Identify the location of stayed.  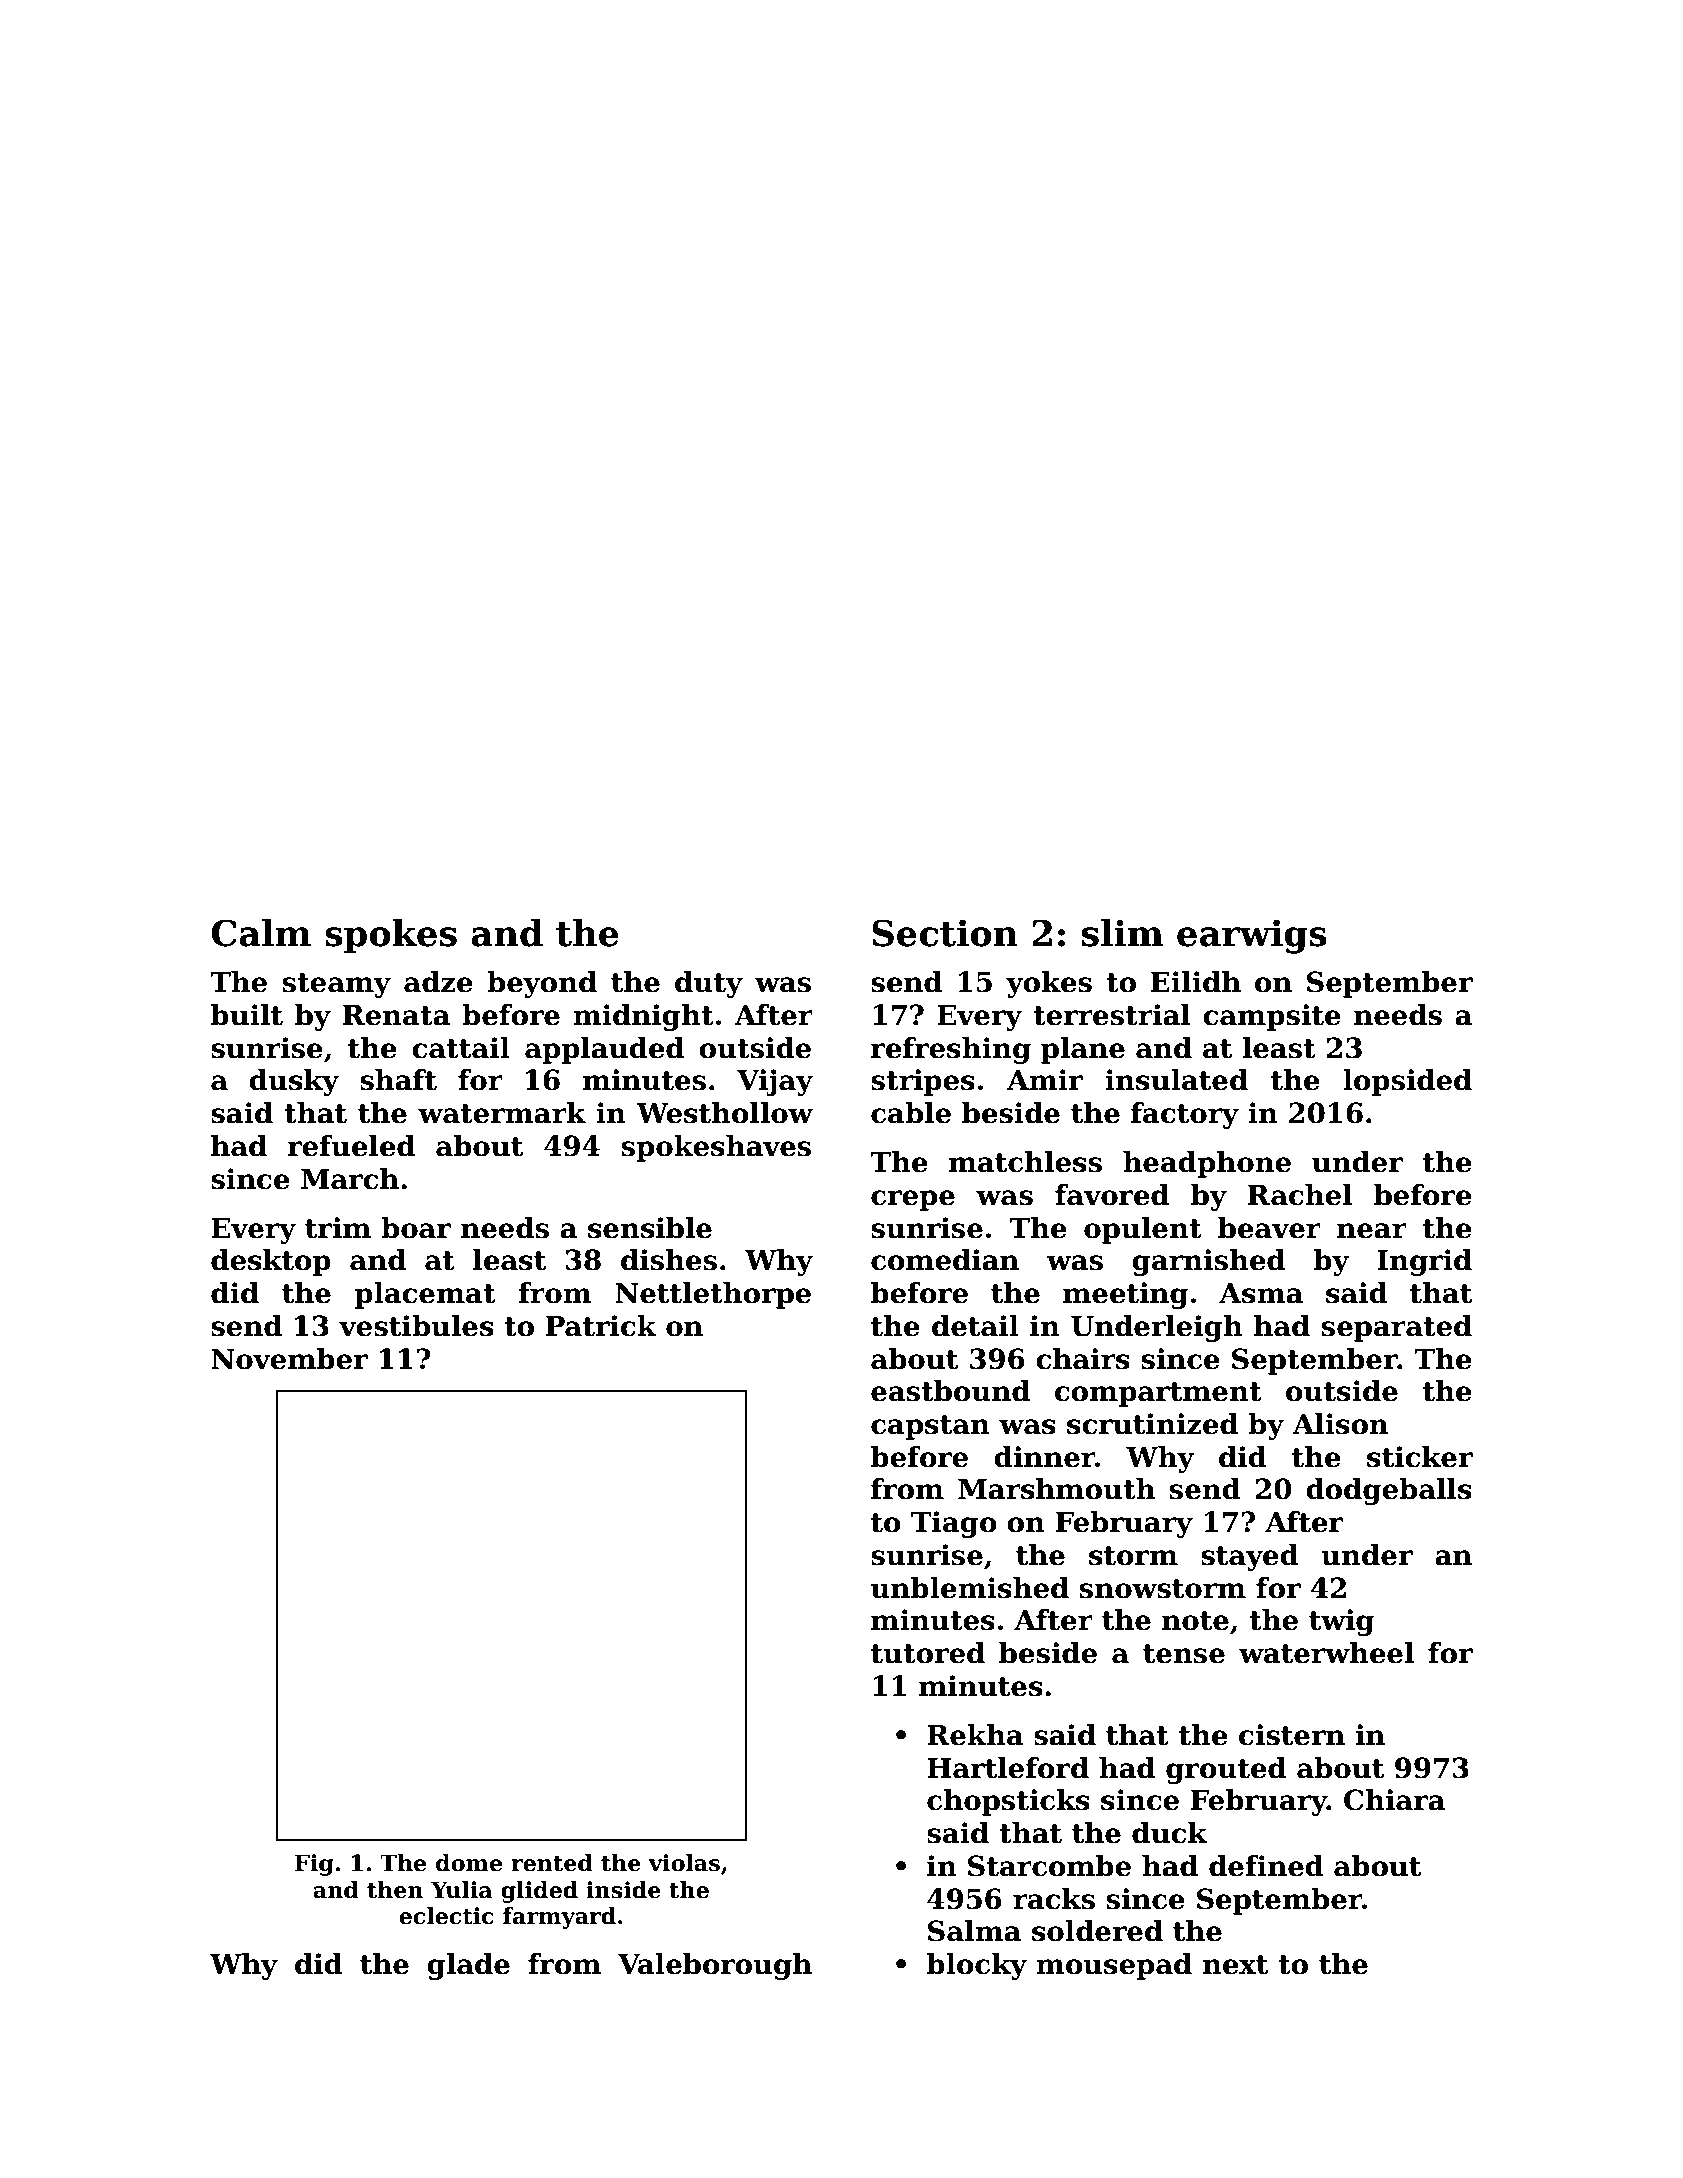
(1250, 1557).
